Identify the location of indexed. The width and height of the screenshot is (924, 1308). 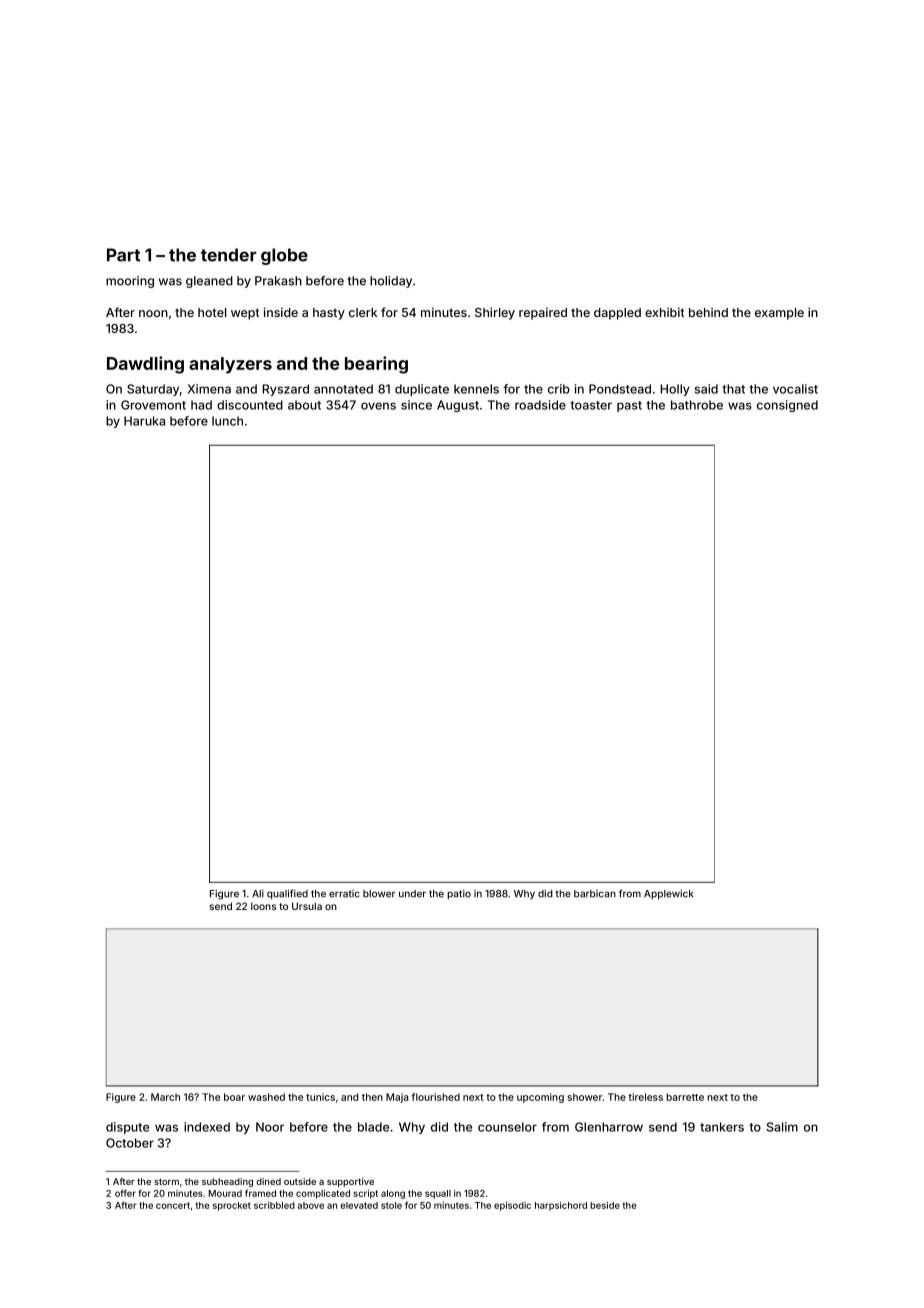
(207, 1127).
